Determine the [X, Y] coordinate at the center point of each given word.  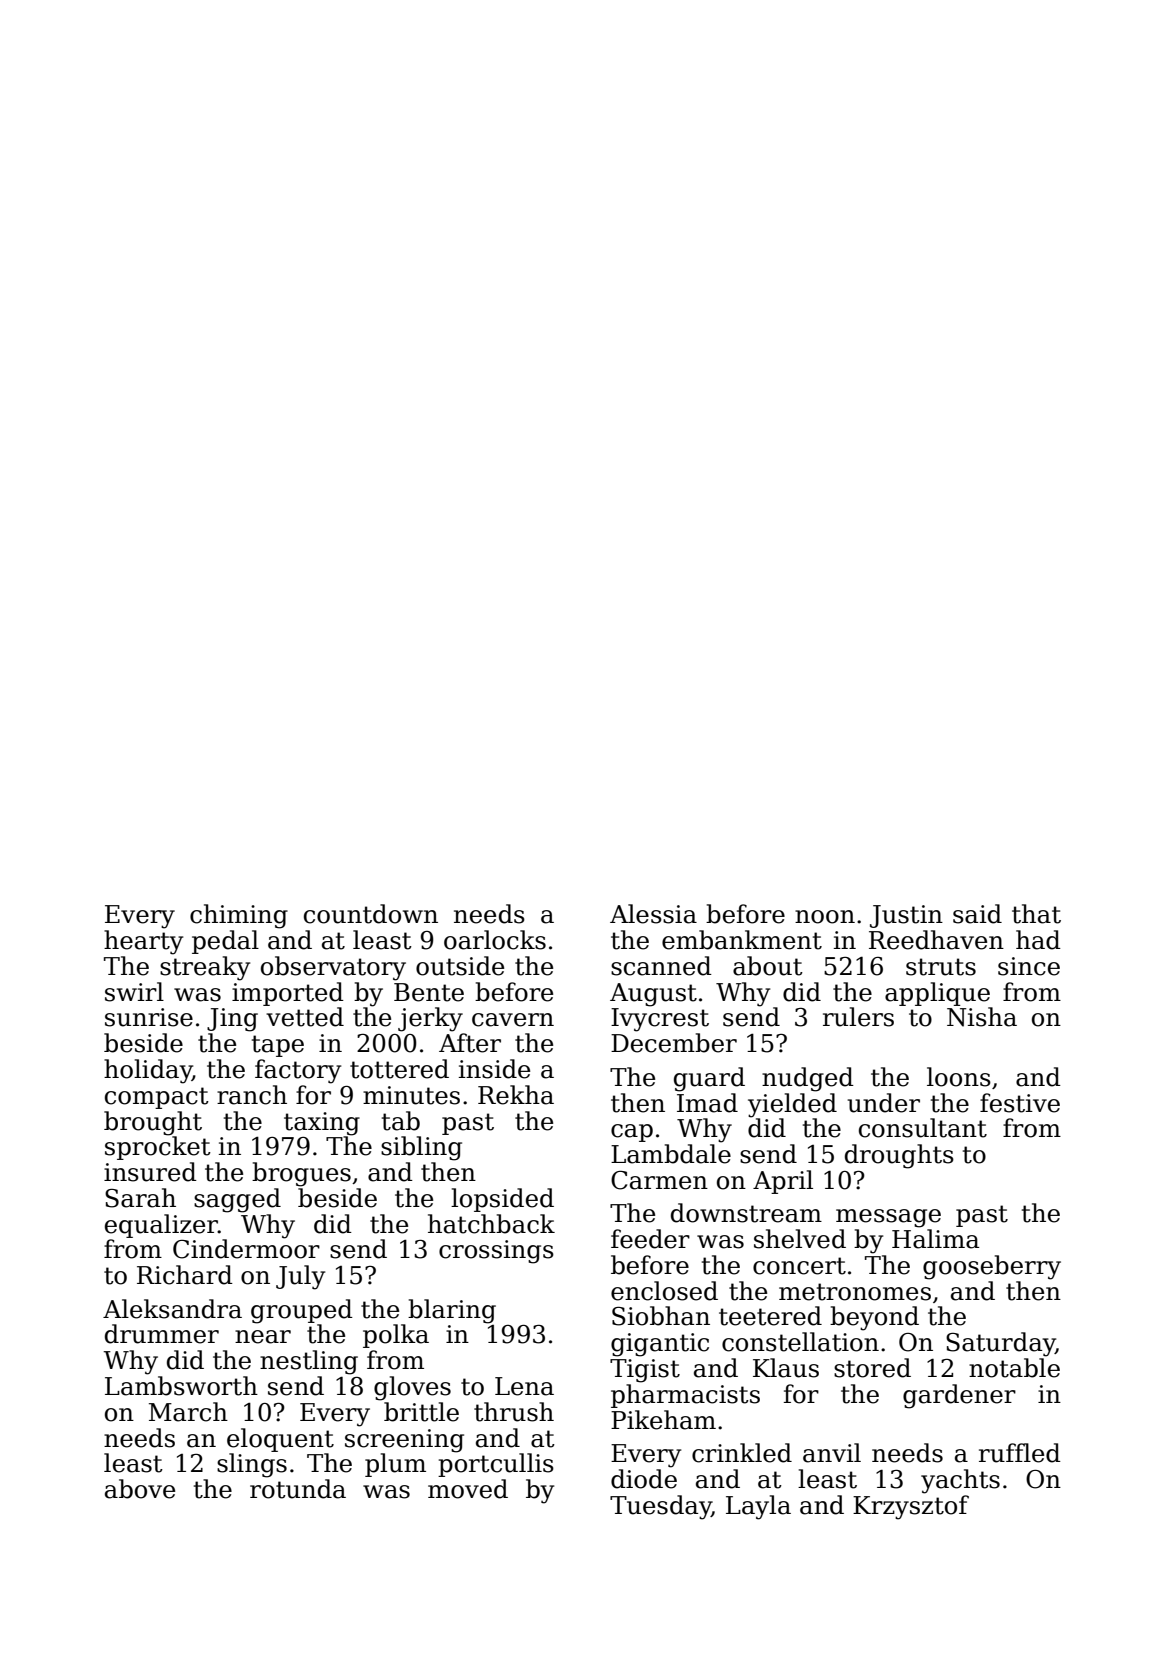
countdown [371, 914]
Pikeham [663, 1420]
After [470, 1043]
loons [959, 1077]
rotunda [298, 1489]
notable [1014, 1368]
